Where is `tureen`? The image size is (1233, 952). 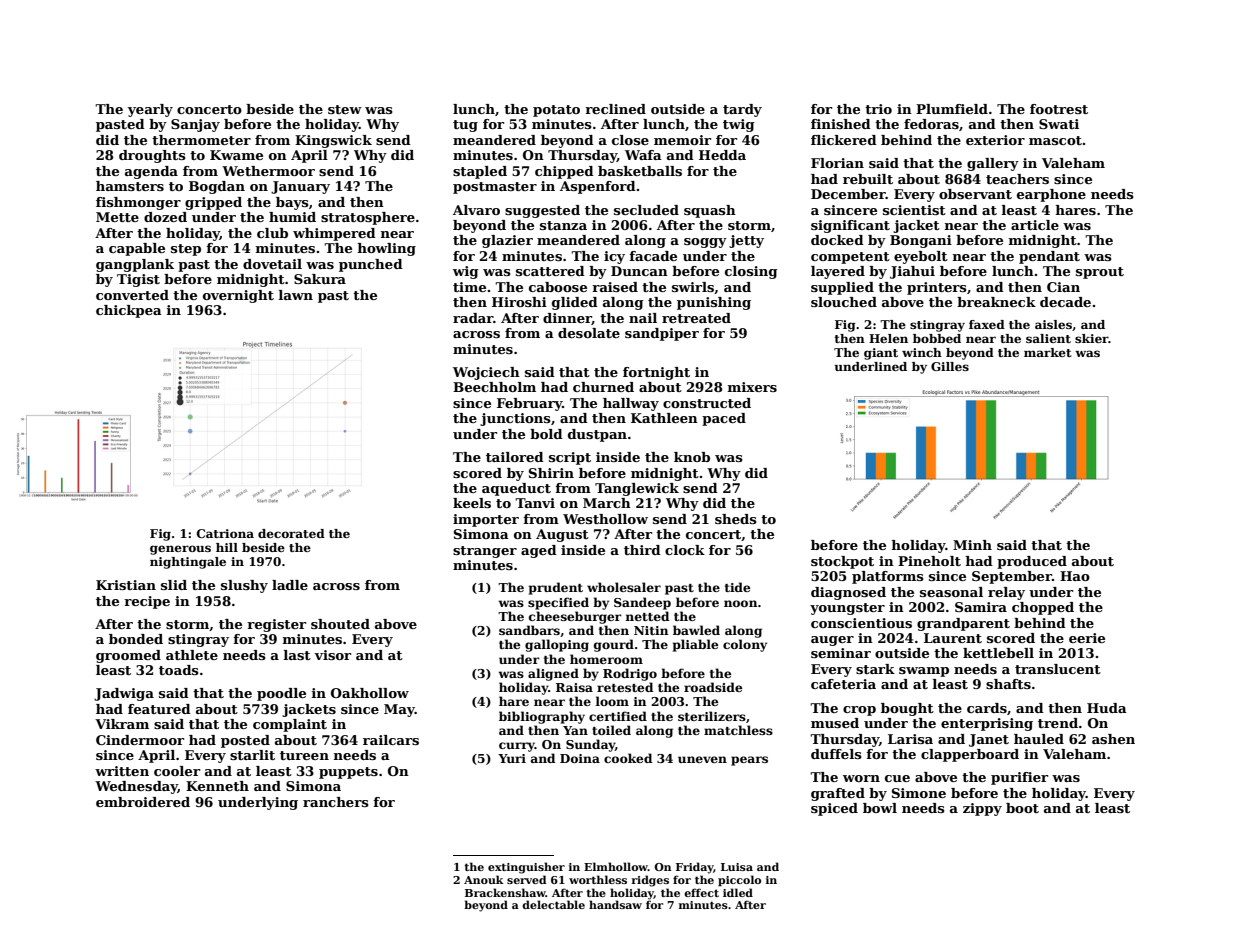
tureen is located at coordinates (304, 755).
